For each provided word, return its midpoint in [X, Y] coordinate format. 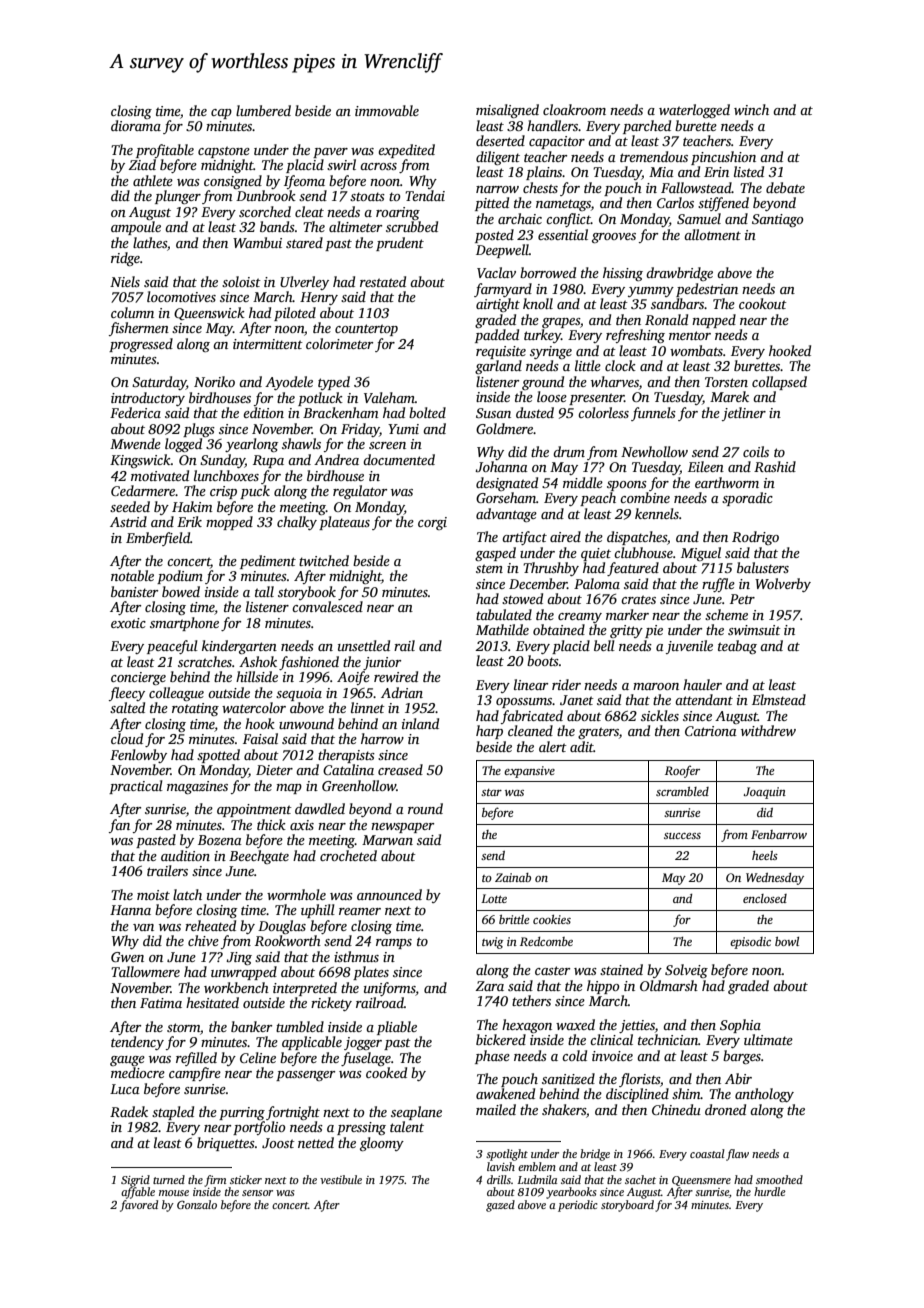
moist [153, 895]
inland [420, 723]
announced [389, 894]
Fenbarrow [779, 834]
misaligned [507, 111]
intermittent [268, 344]
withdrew [768, 730]
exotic [128, 623]
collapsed [779, 383]
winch [751, 109]
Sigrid [135, 1181]
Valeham [389, 397]
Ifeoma [304, 182]
